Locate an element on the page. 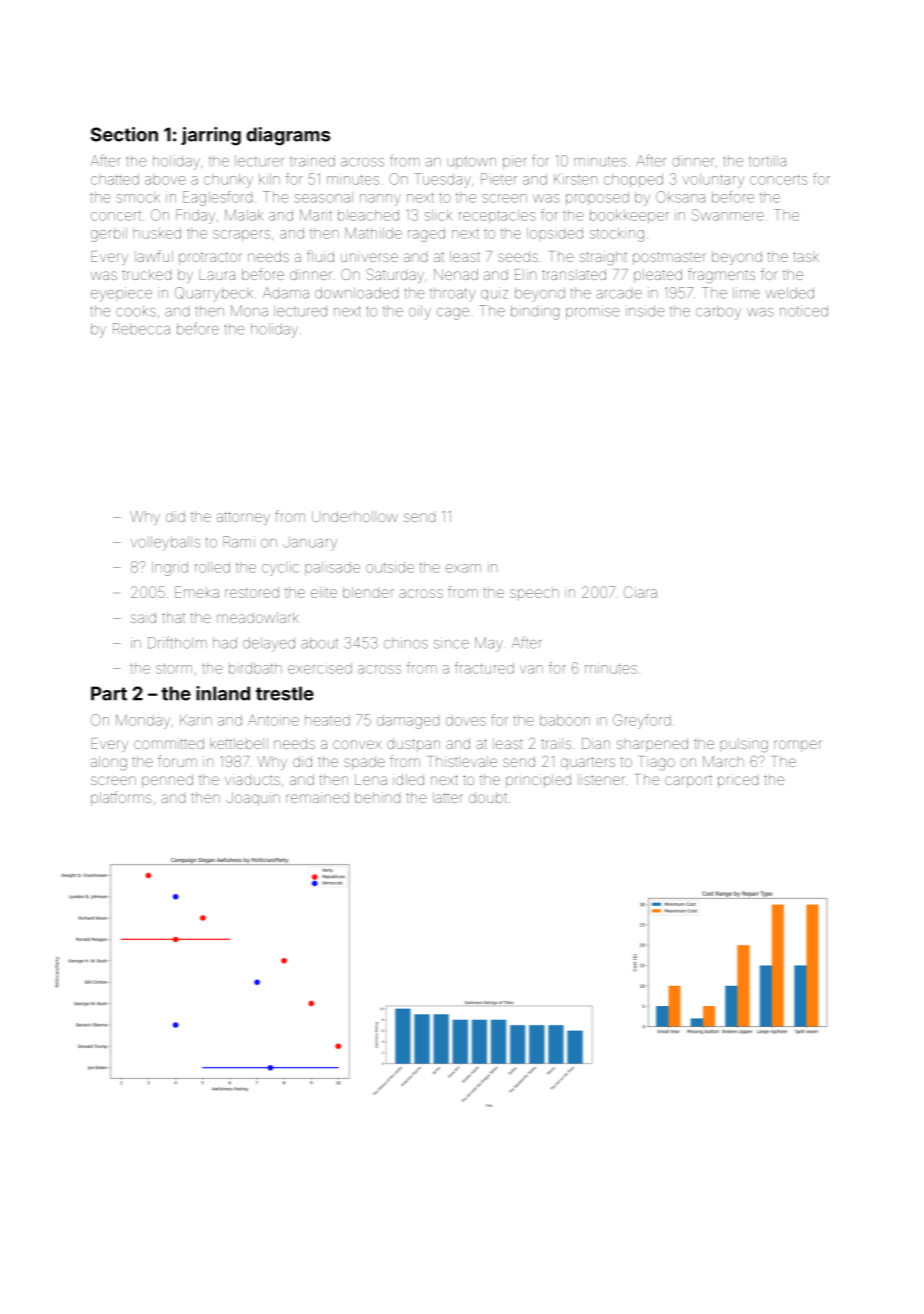 The height and width of the image is (1314, 924). noticed is located at coordinates (804, 311).
